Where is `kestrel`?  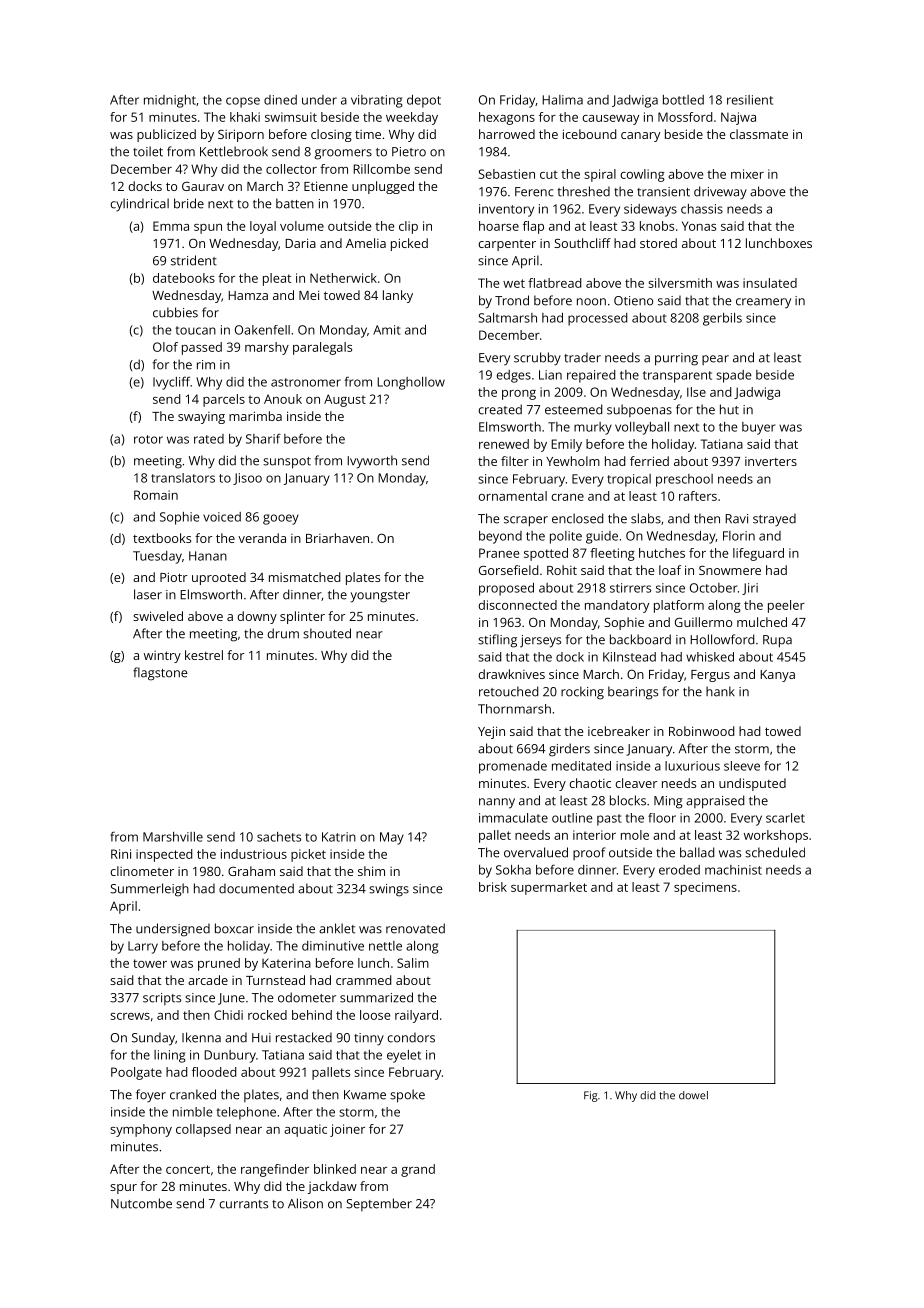
kestrel is located at coordinates (204, 655).
